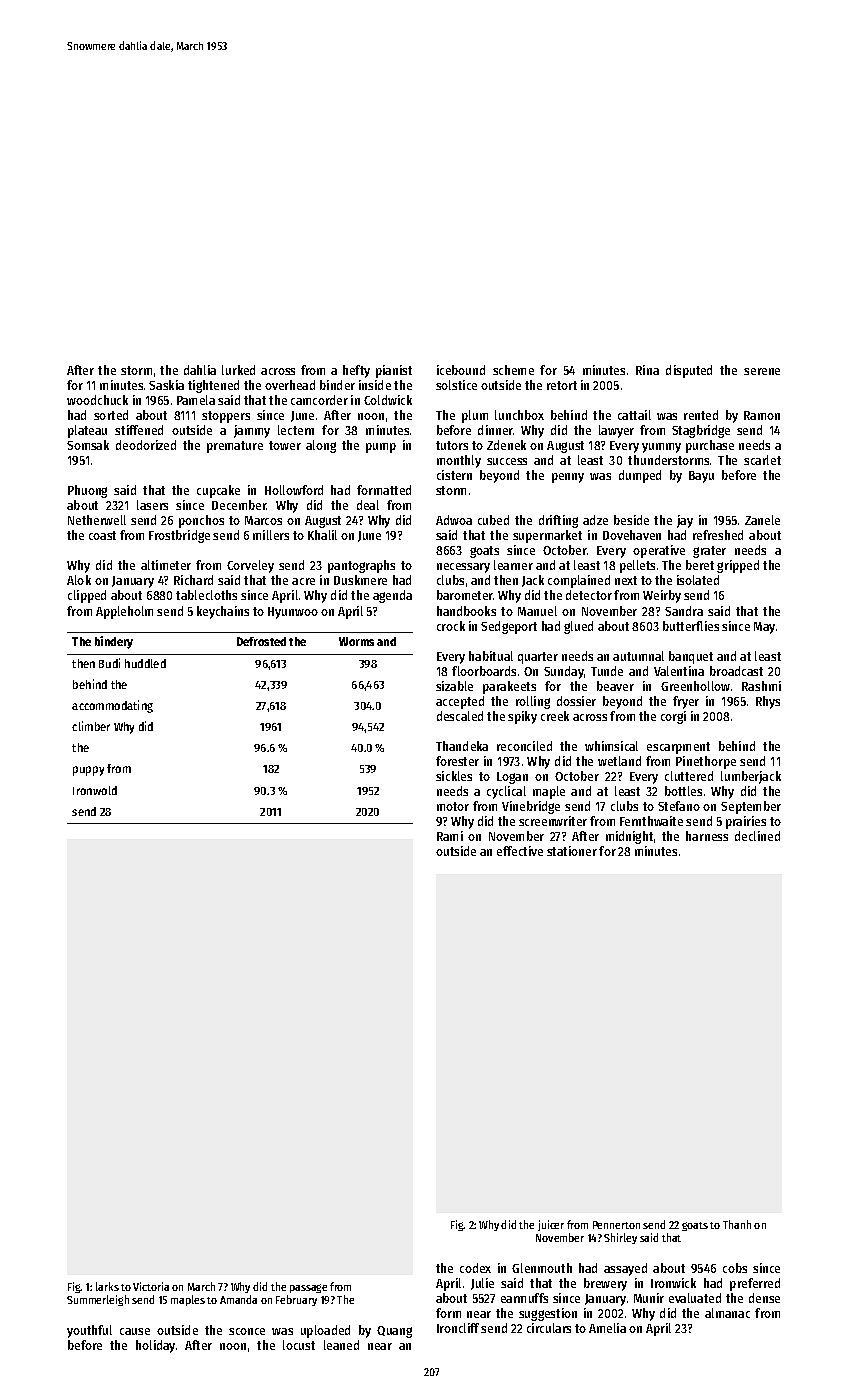 This page has width=849, height=1400. I want to click on holiday, so click(155, 1346).
